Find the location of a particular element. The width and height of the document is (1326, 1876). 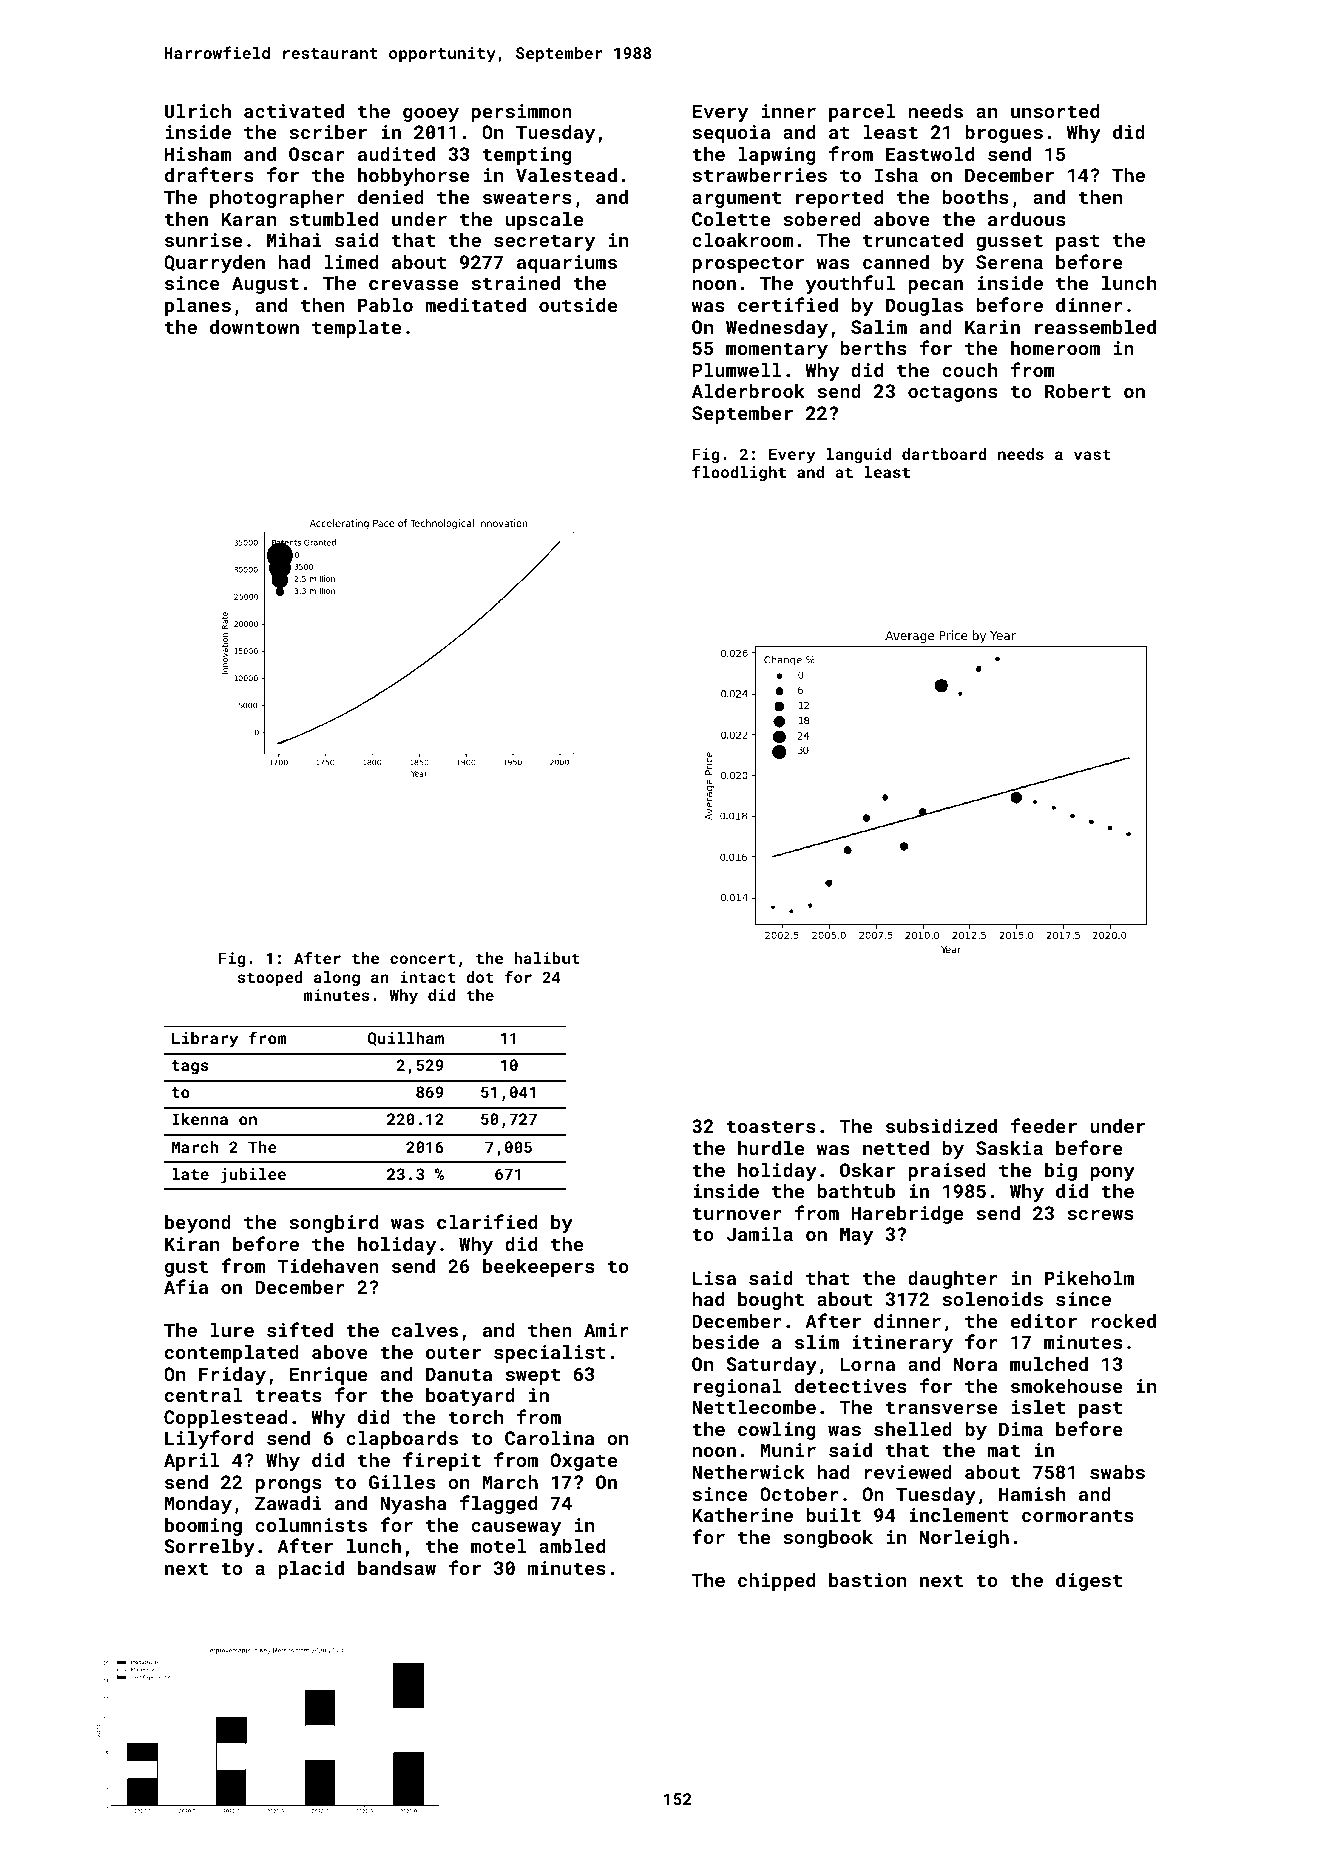

outside is located at coordinates (578, 305).
